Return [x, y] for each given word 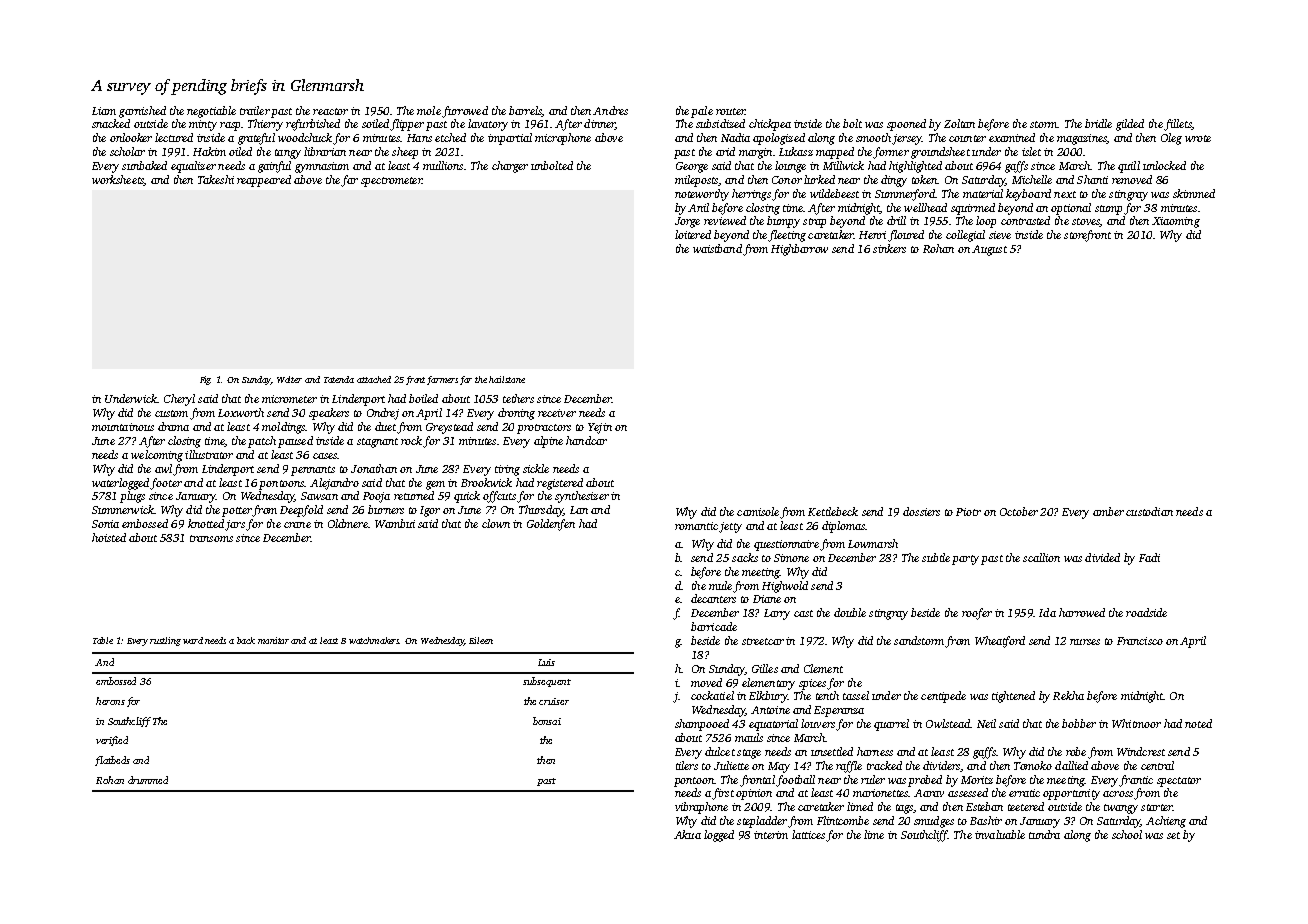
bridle [1098, 123]
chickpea [770, 125]
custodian [1149, 511]
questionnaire [786, 545]
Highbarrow [799, 250]
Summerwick [123, 509]
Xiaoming [1176, 222]
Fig [205, 380]
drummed [148, 780]
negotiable [211, 112]
